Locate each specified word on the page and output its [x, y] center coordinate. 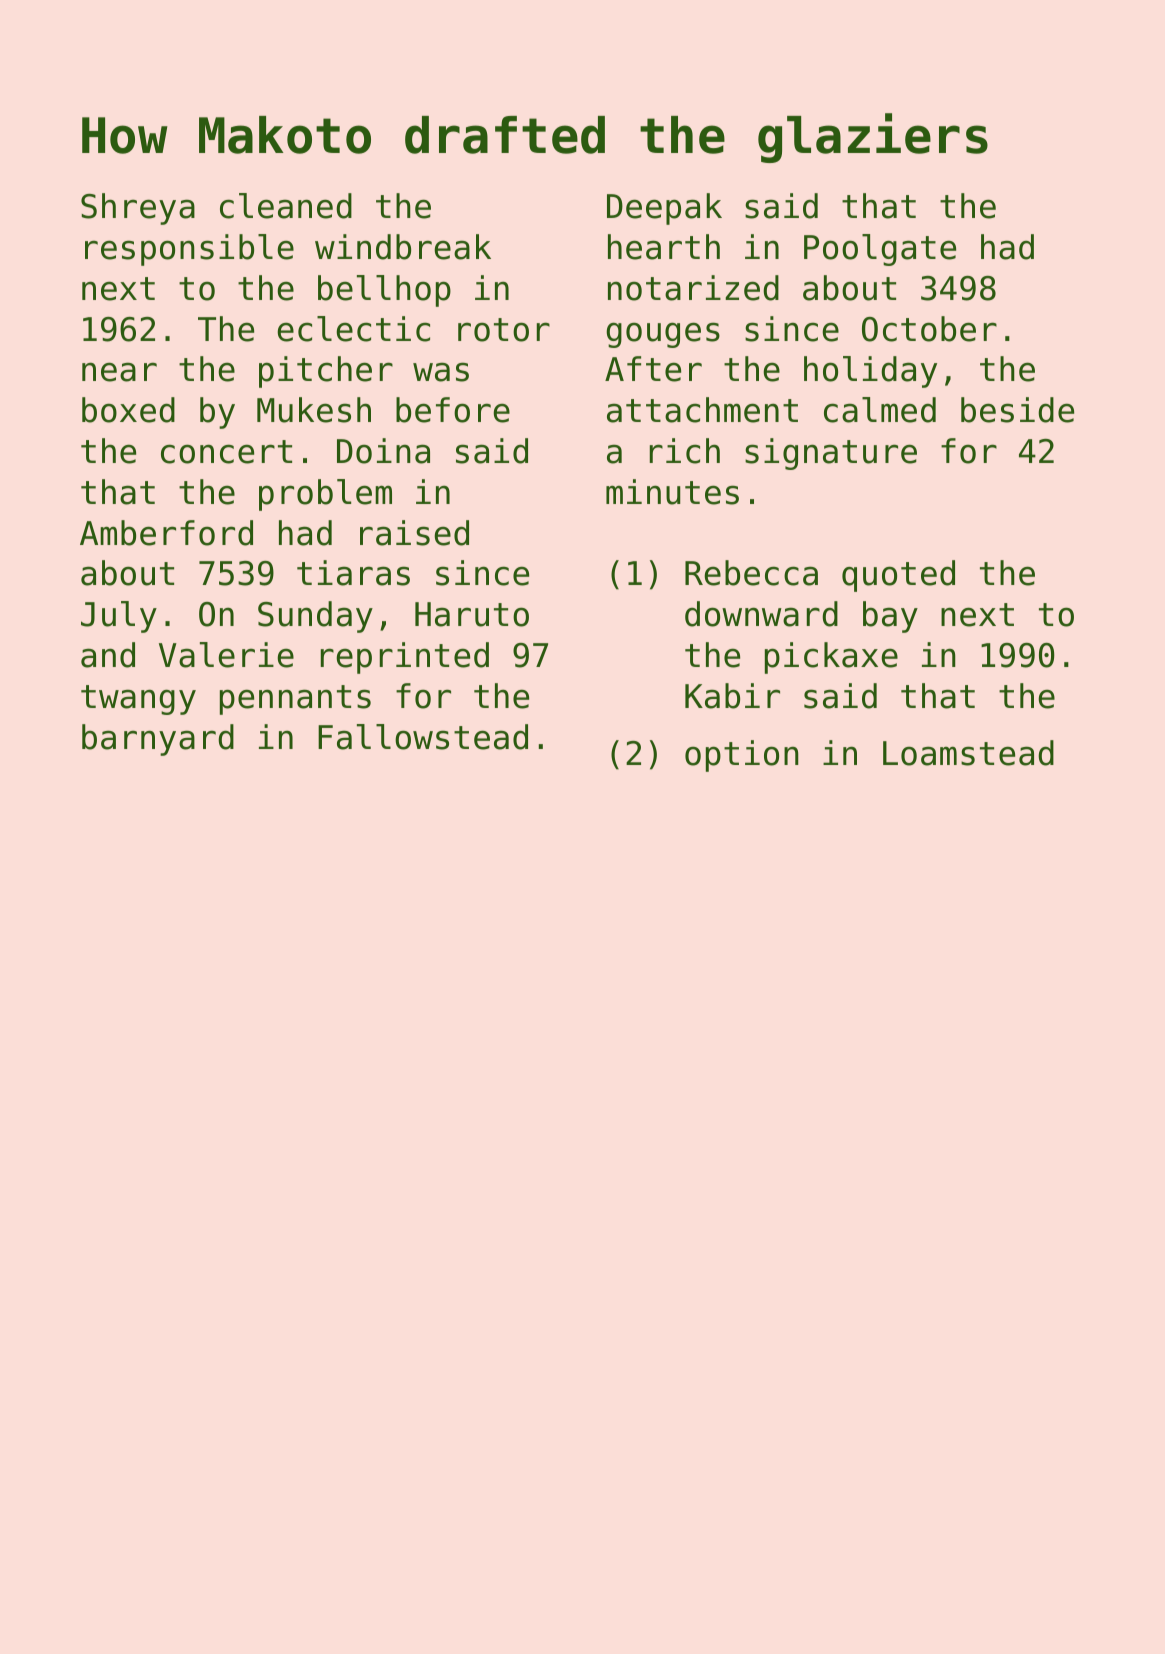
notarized [693, 288]
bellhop [384, 291]
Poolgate [880, 250]
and [108, 655]
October [929, 329]
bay [890, 617]
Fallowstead [423, 737]
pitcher [326, 372]
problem [325, 495]
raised [414, 533]
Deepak [664, 209]
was [441, 372]
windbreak [403, 247]
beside [1017, 410]
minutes [672, 492]
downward [761, 614]
